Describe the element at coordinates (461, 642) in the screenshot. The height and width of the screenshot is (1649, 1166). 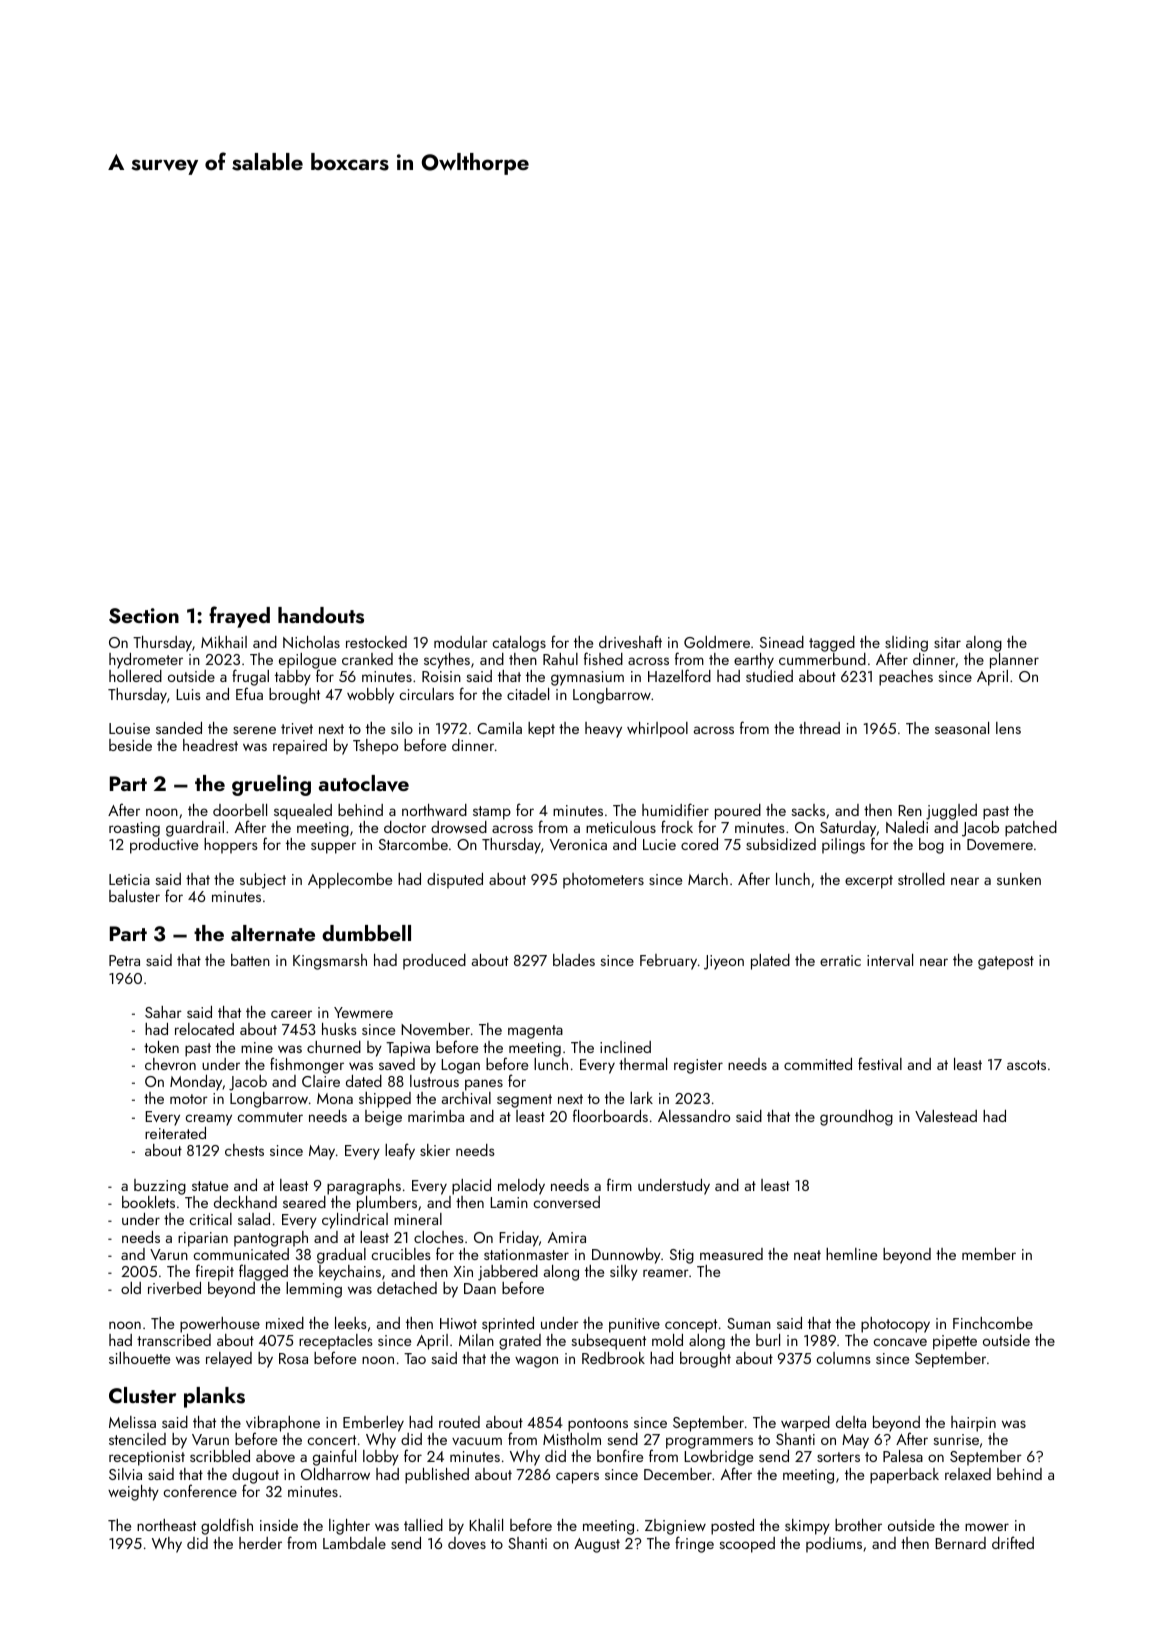
I see `modular` at that location.
